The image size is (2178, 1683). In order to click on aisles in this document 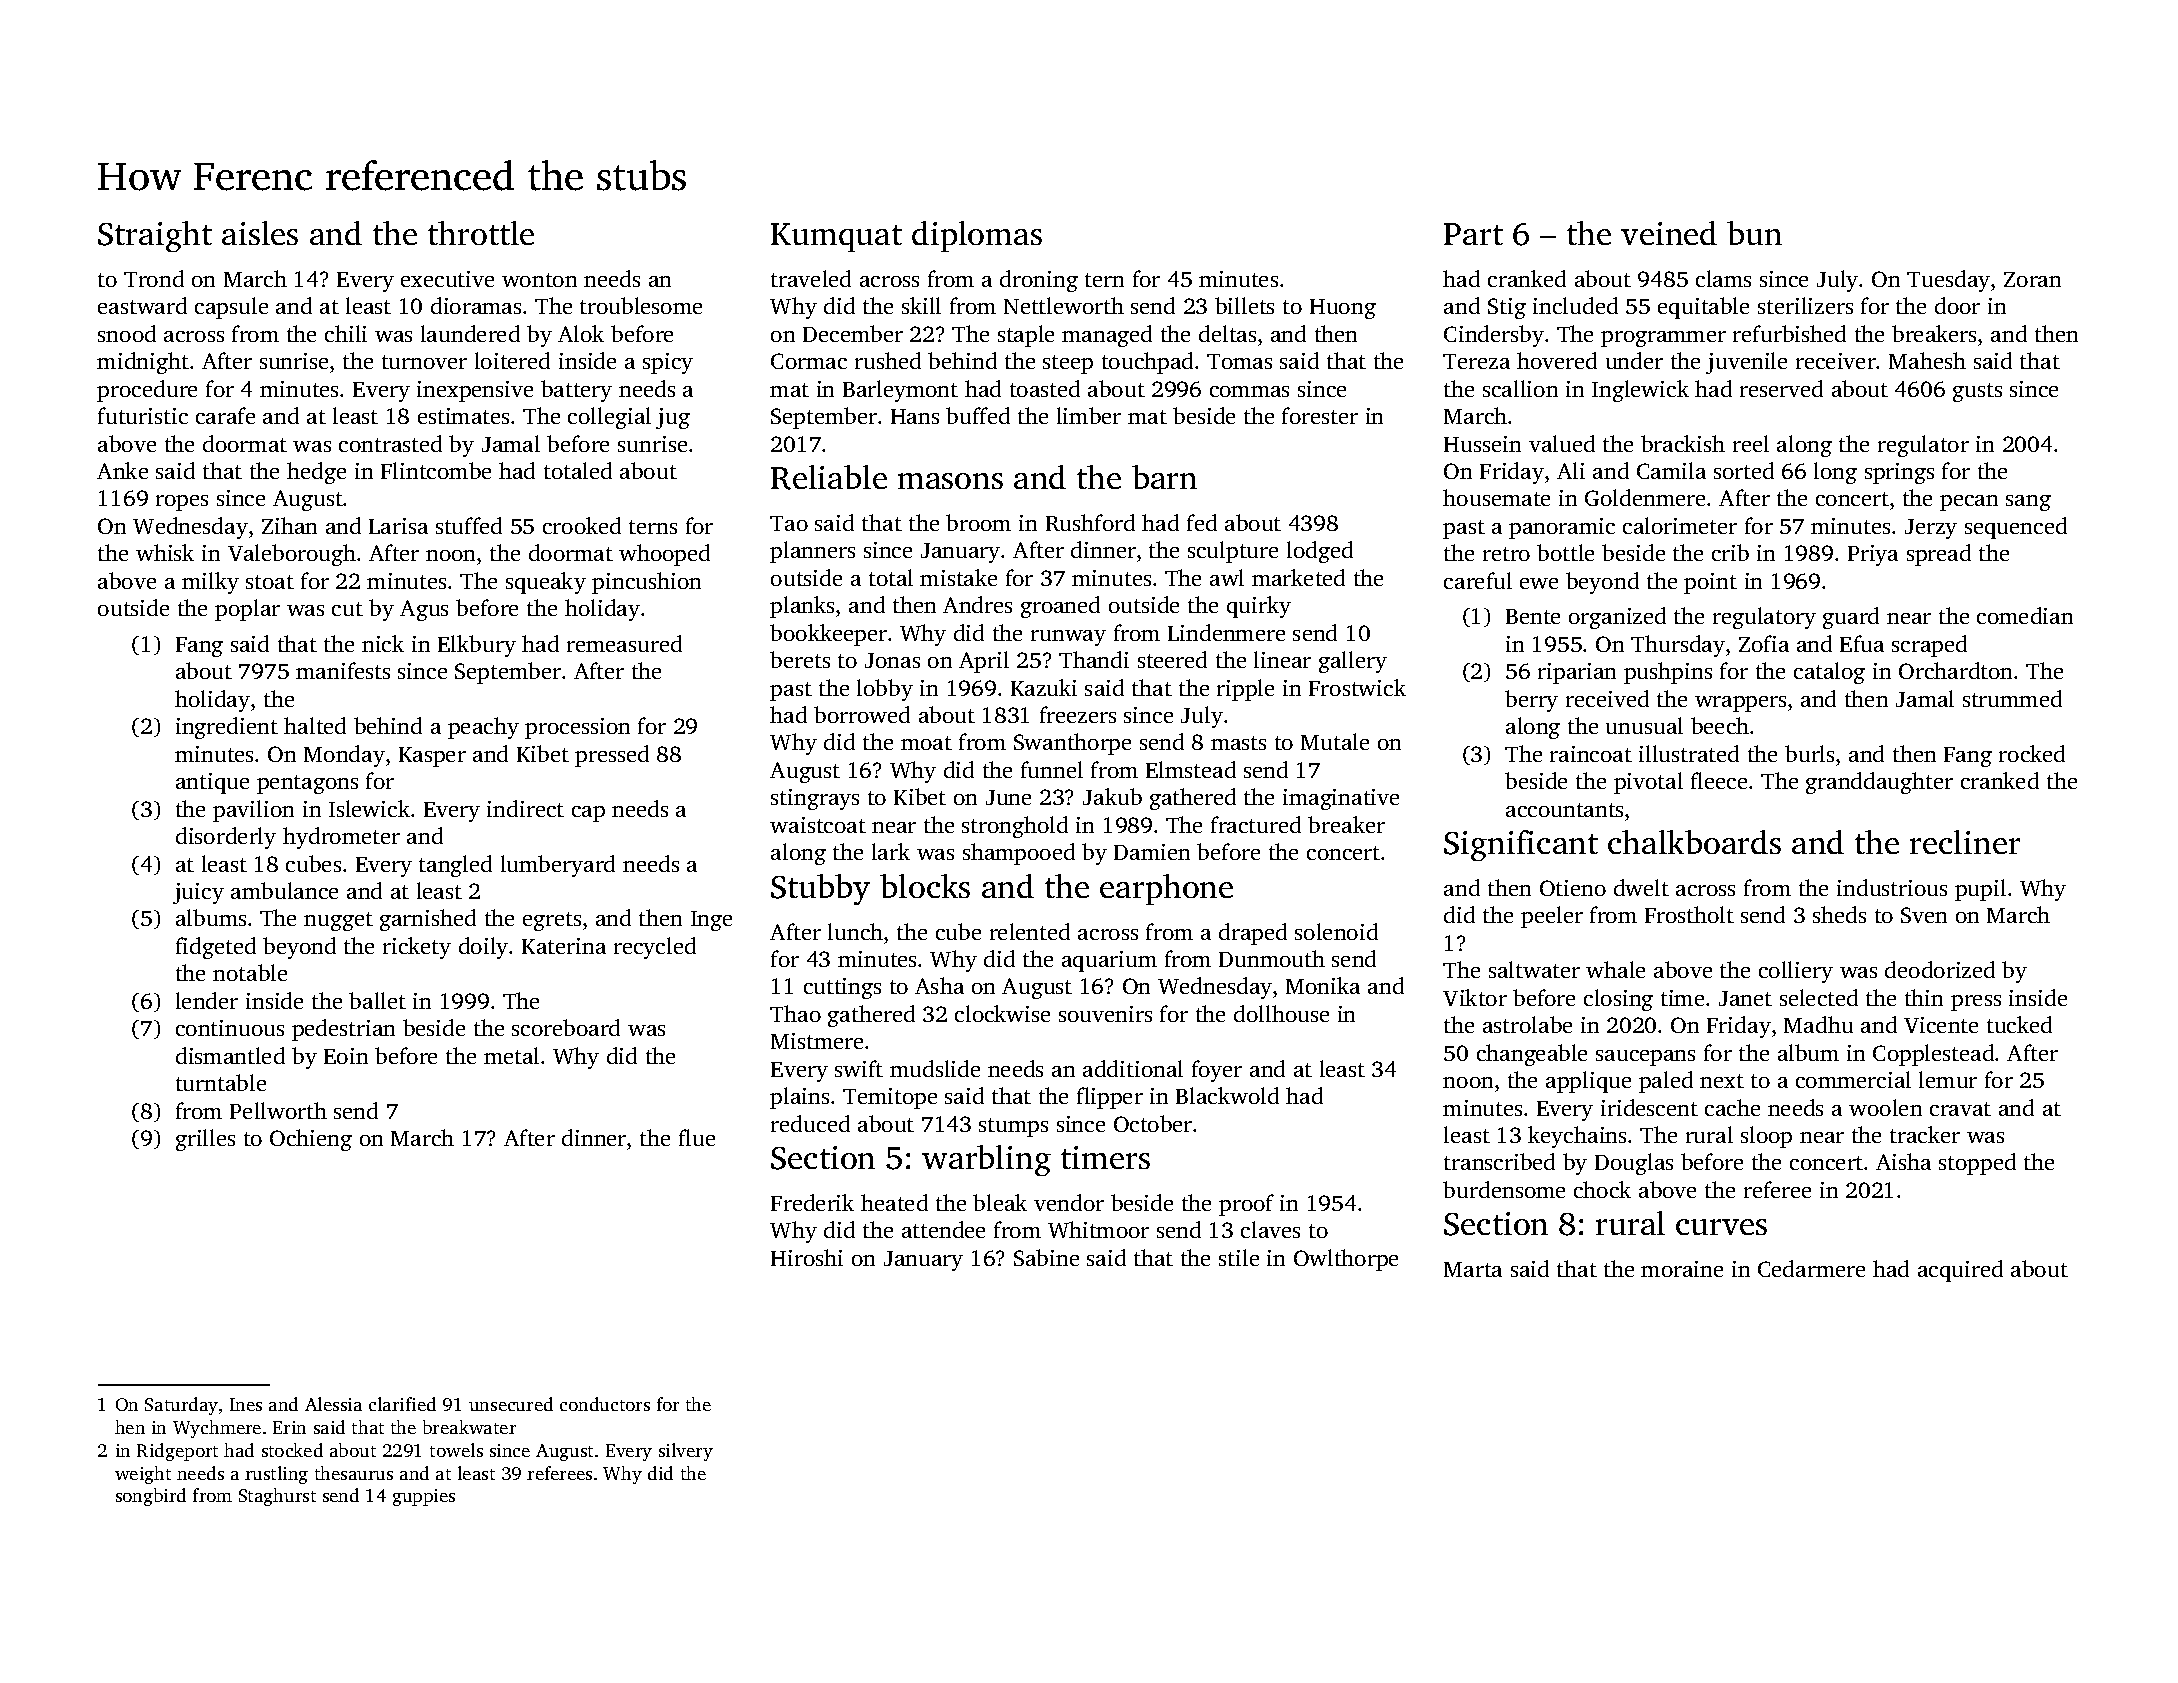, I will do `click(260, 233)`.
